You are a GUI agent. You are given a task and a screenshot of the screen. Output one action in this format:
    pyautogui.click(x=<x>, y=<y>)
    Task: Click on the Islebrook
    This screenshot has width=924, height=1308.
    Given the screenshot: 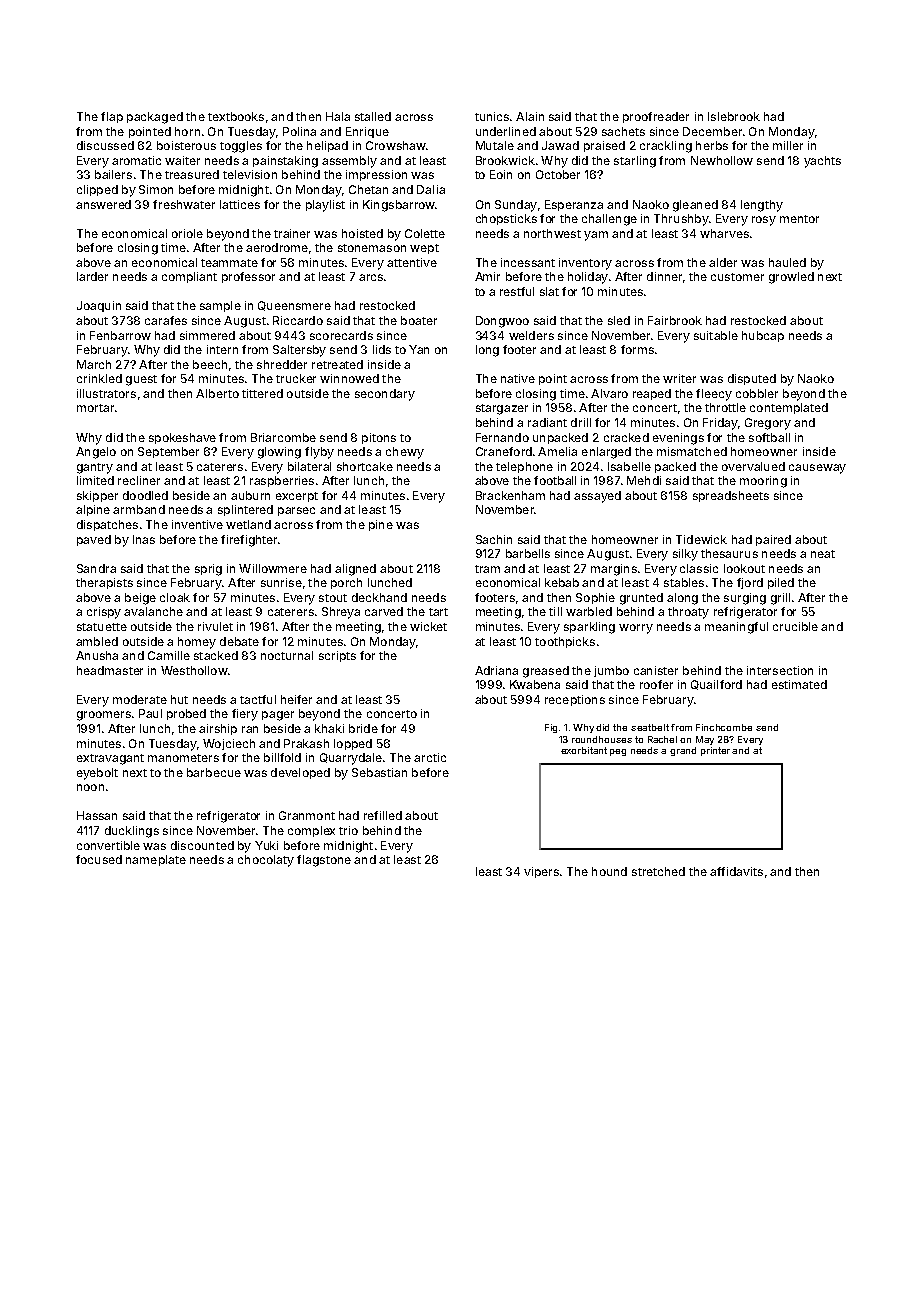 What is the action you would take?
    pyautogui.click(x=734, y=116)
